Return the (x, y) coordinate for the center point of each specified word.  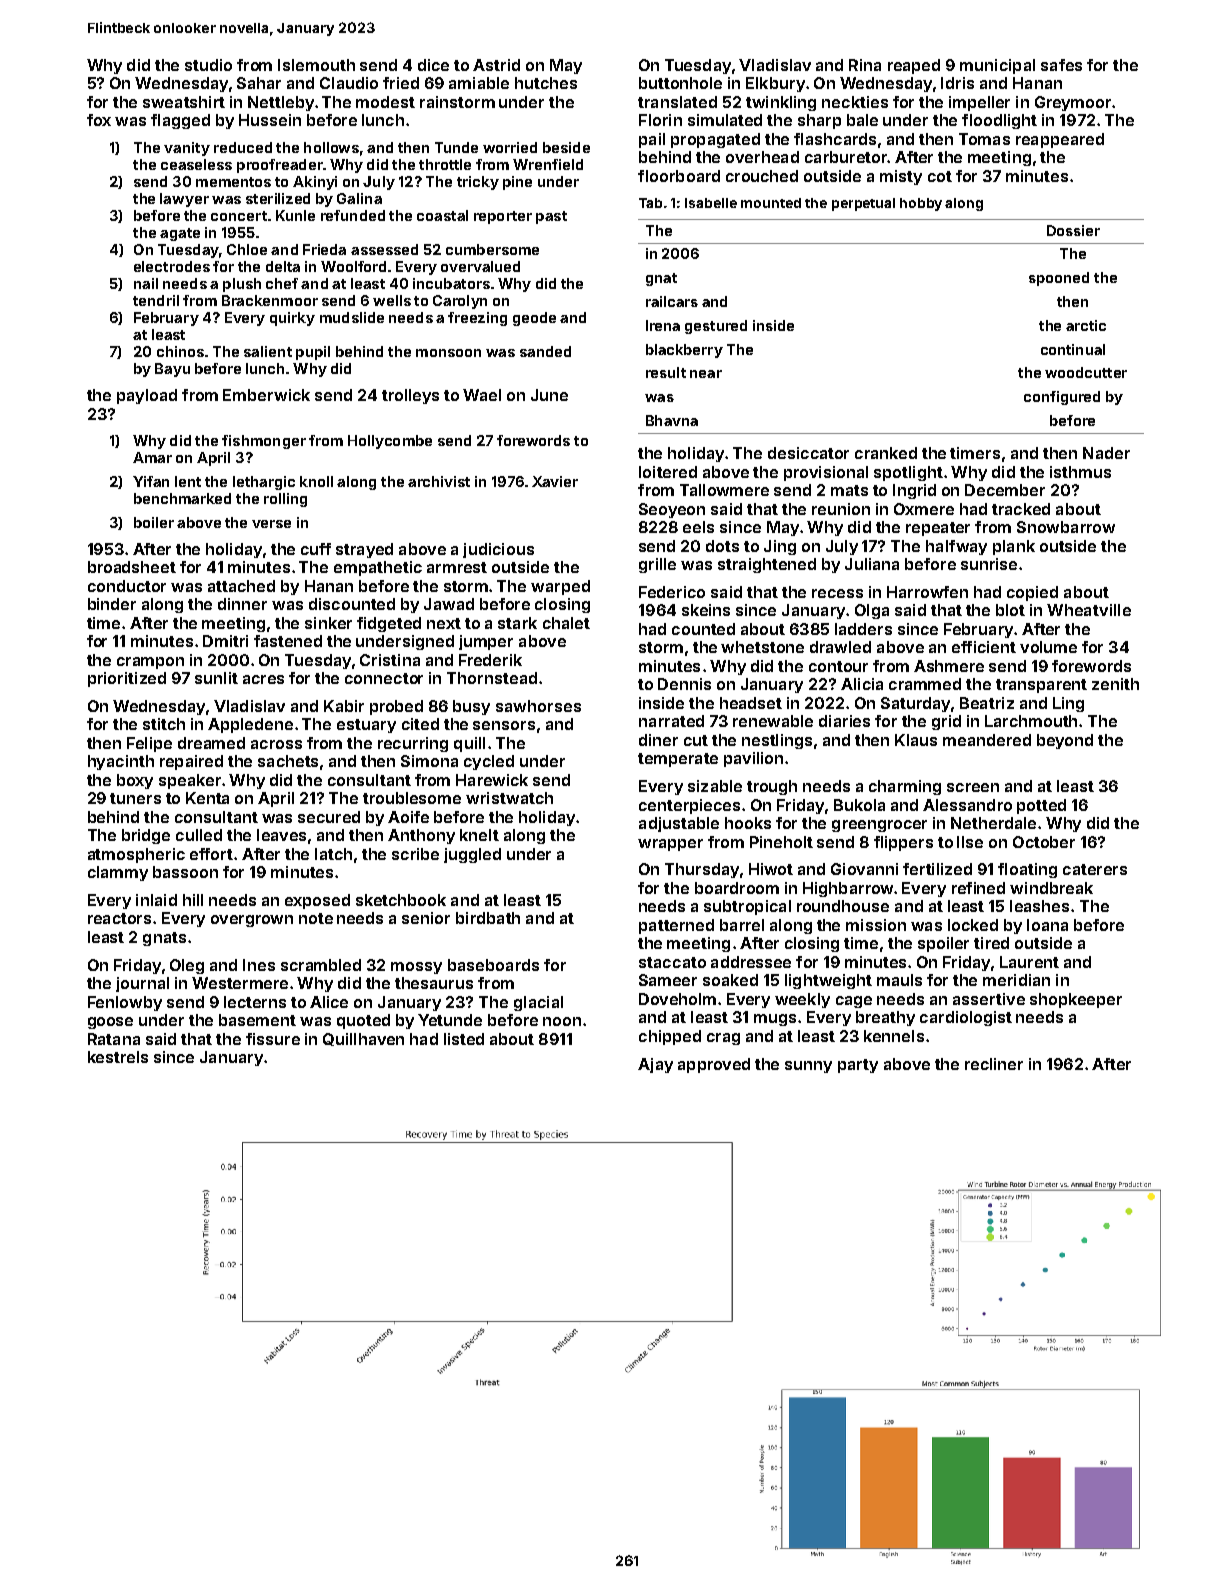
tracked (1021, 509)
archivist (439, 481)
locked (973, 925)
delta (283, 266)
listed (464, 1039)
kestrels (118, 1057)
